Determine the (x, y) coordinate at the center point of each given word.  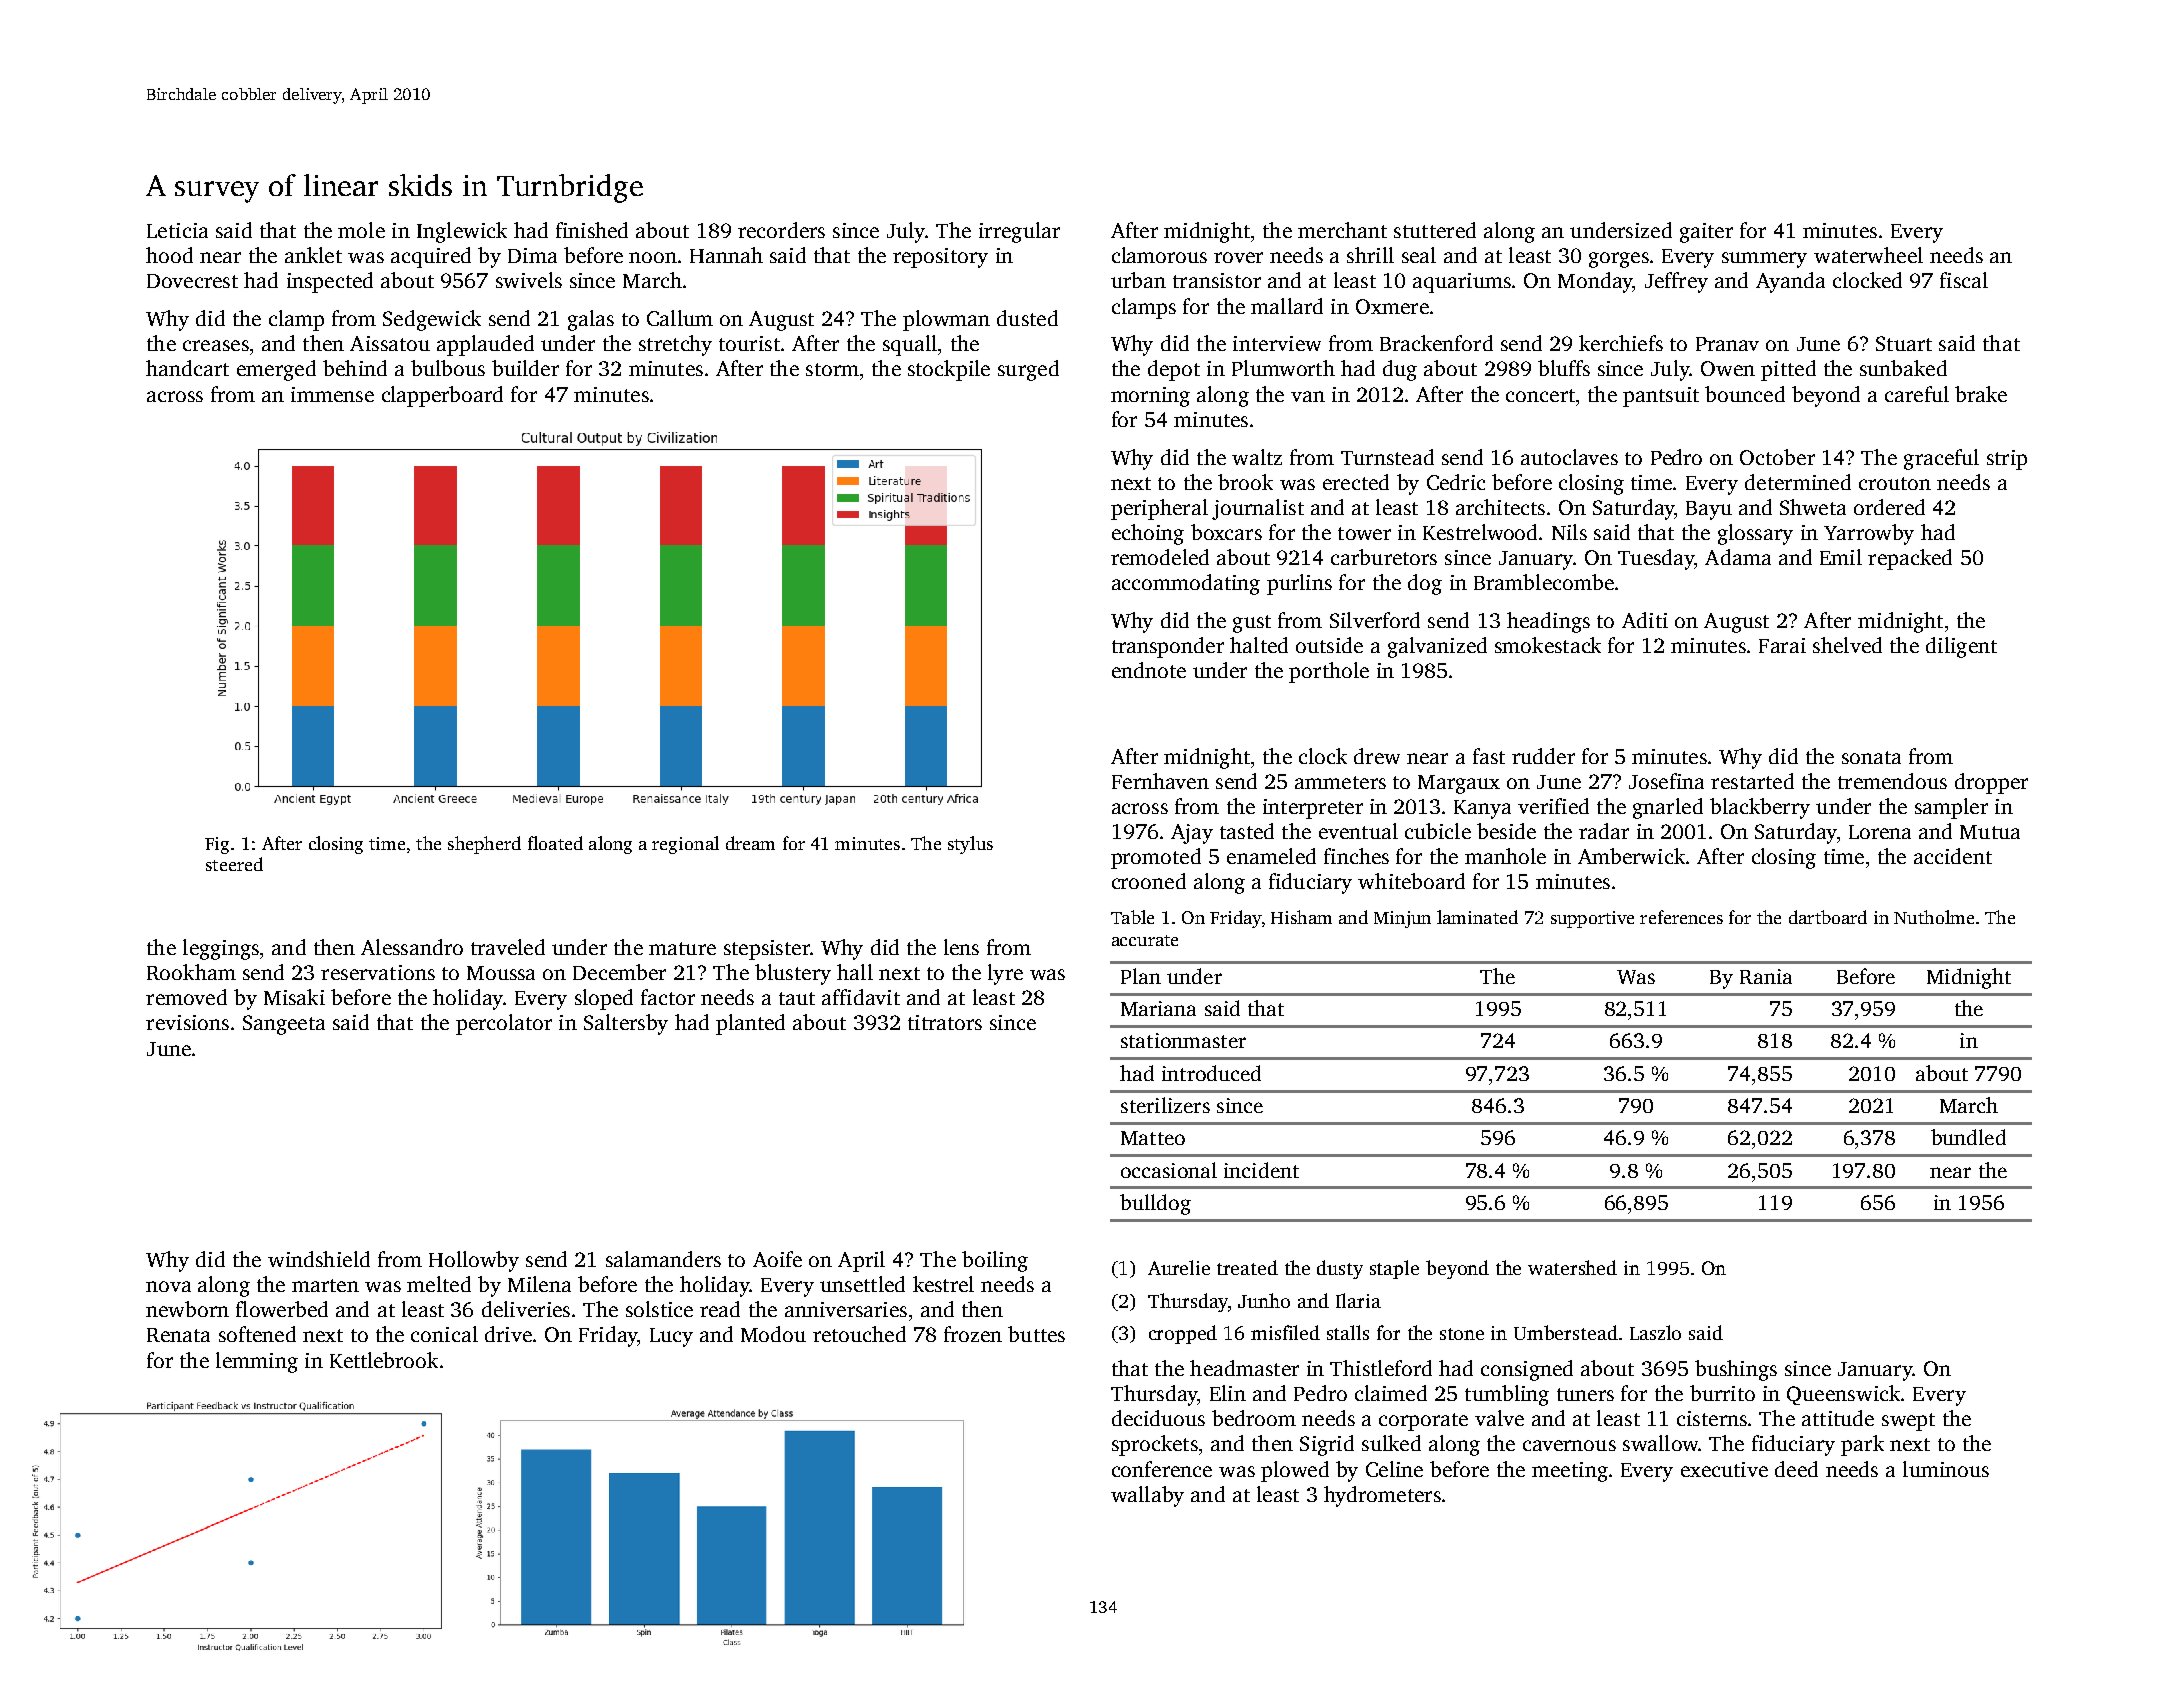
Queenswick (1843, 1395)
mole (361, 230)
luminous (1946, 1469)
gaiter (1706, 233)
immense (332, 394)
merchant (1342, 230)
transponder (1168, 647)
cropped (1183, 1334)
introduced (1211, 1073)
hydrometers (1382, 1496)
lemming (257, 1362)
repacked (1910, 559)
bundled (1968, 1137)
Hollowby (474, 1261)
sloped (604, 999)
